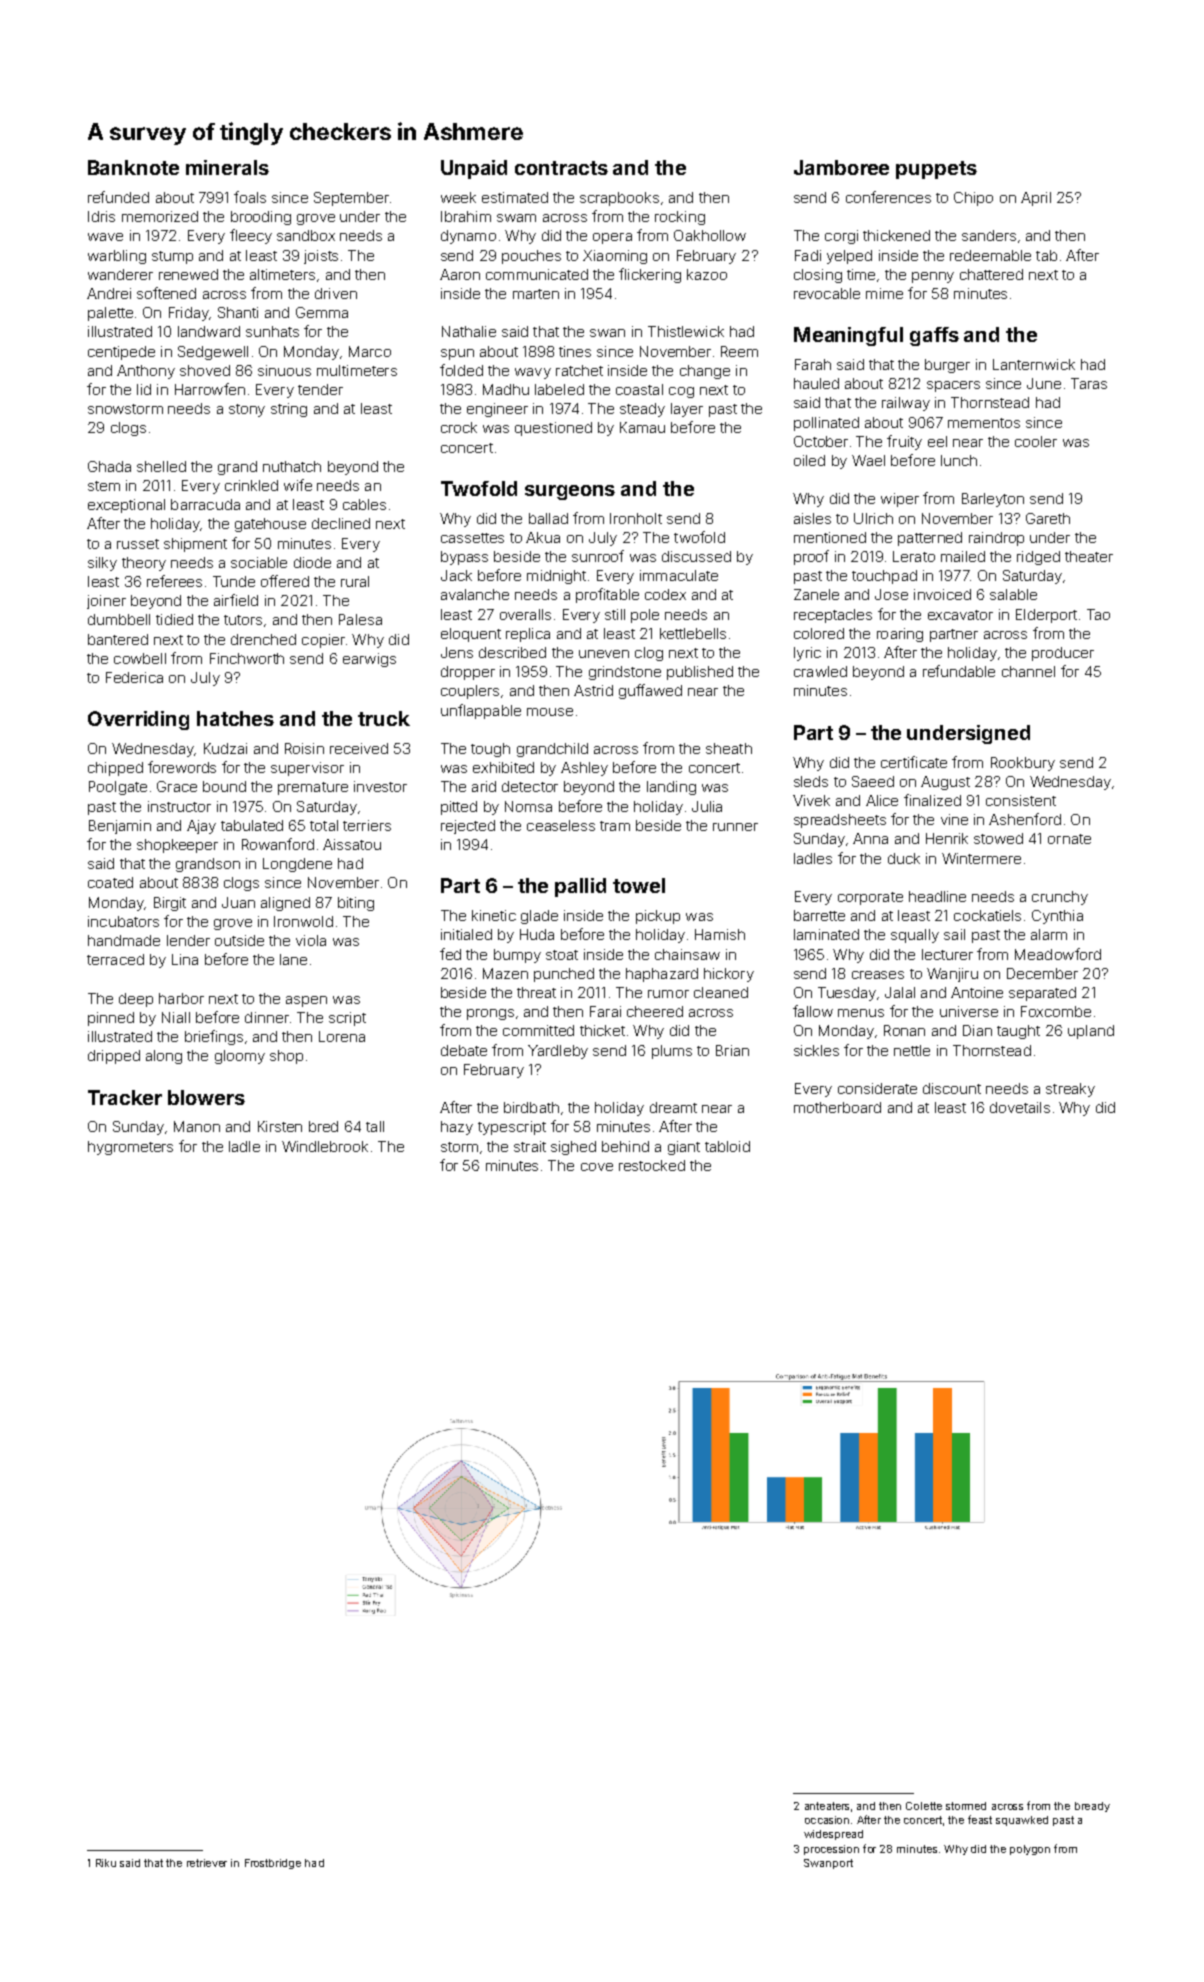 The width and height of the screenshot is (1204, 1982). I want to click on palette, so click(110, 314).
